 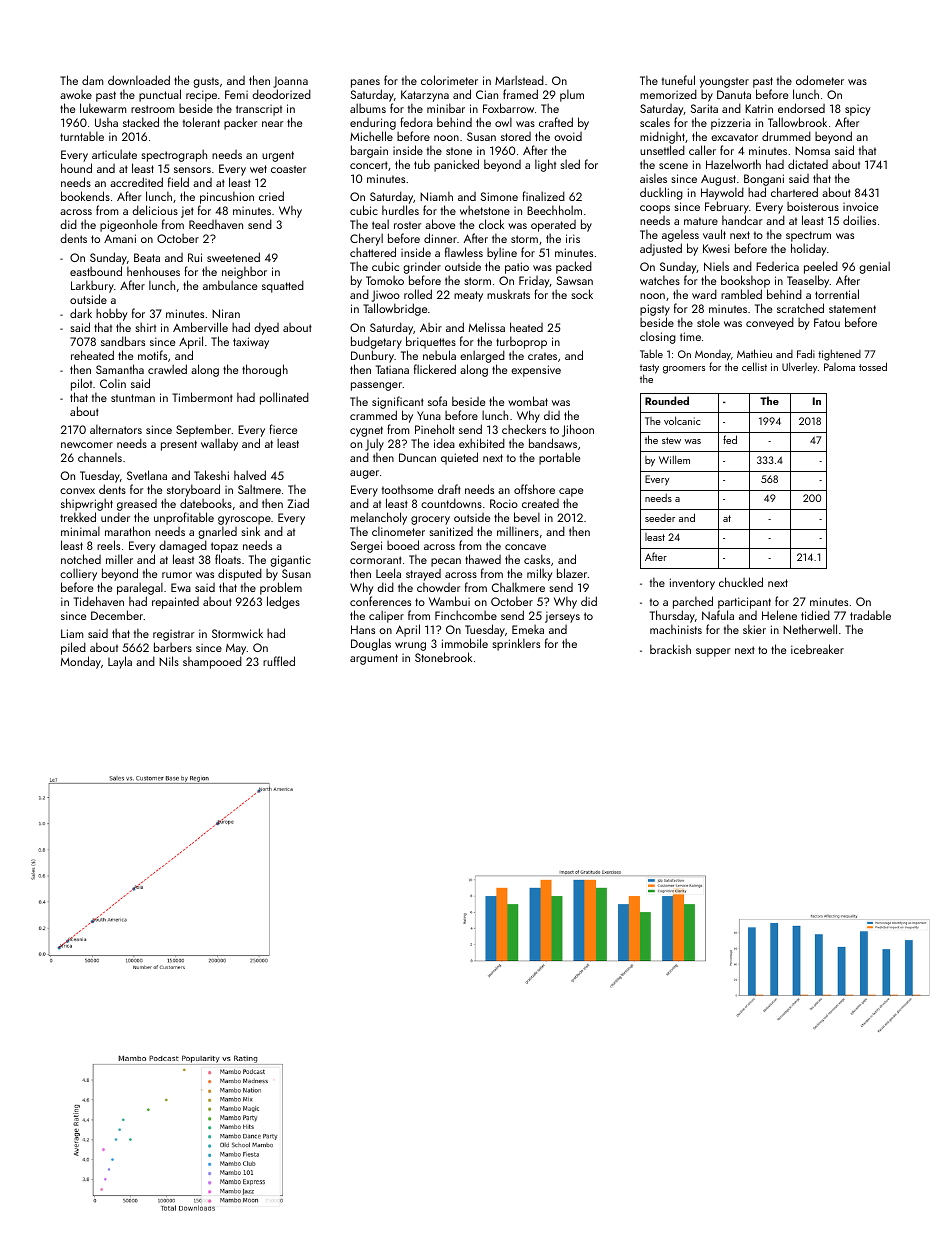 What do you see at coordinates (674, 459) in the screenshot?
I see `Willem` at bounding box center [674, 459].
